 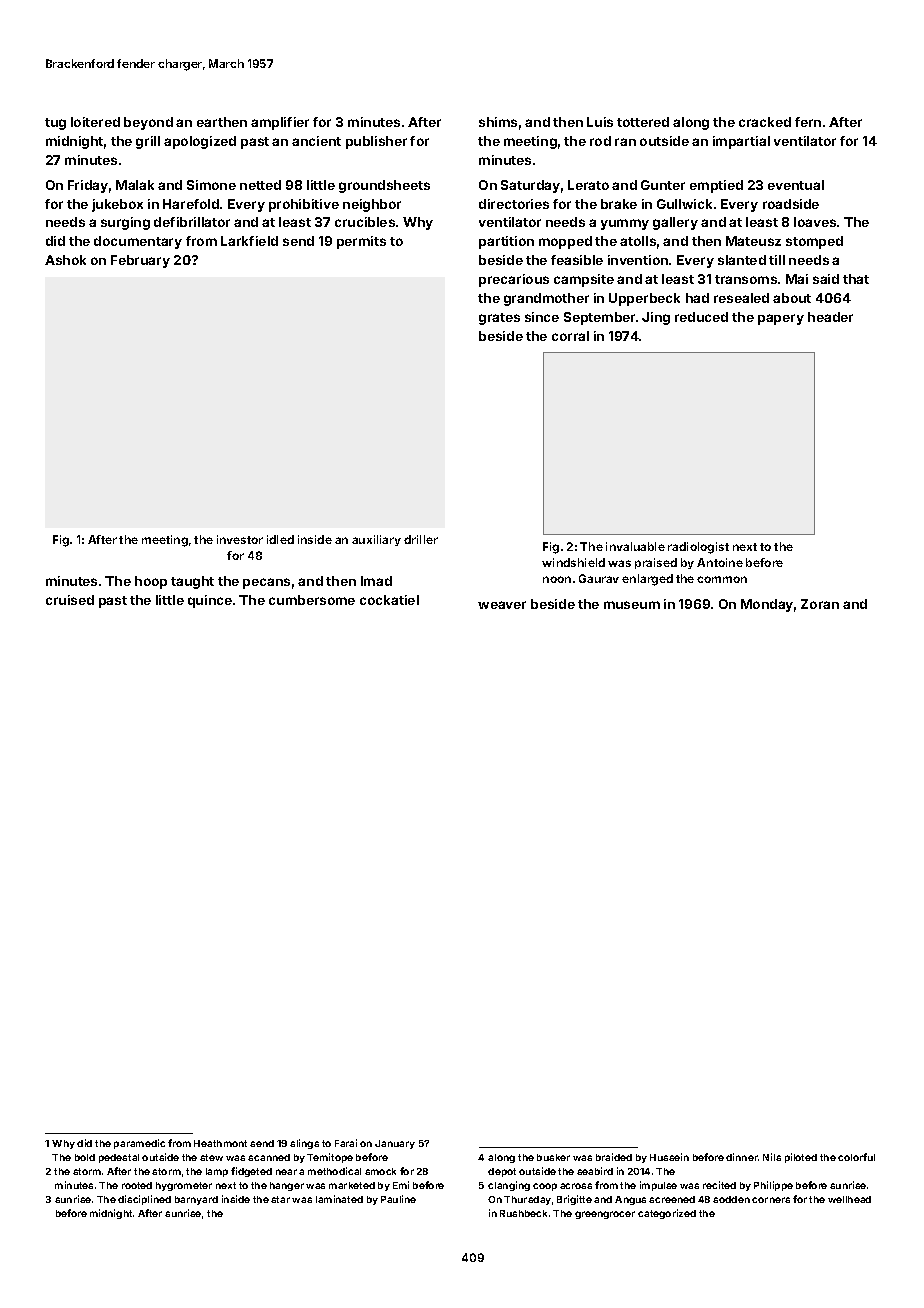 What do you see at coordinates (808, 122) in the document?
I see `fern` at bounding box center [808, 122].
